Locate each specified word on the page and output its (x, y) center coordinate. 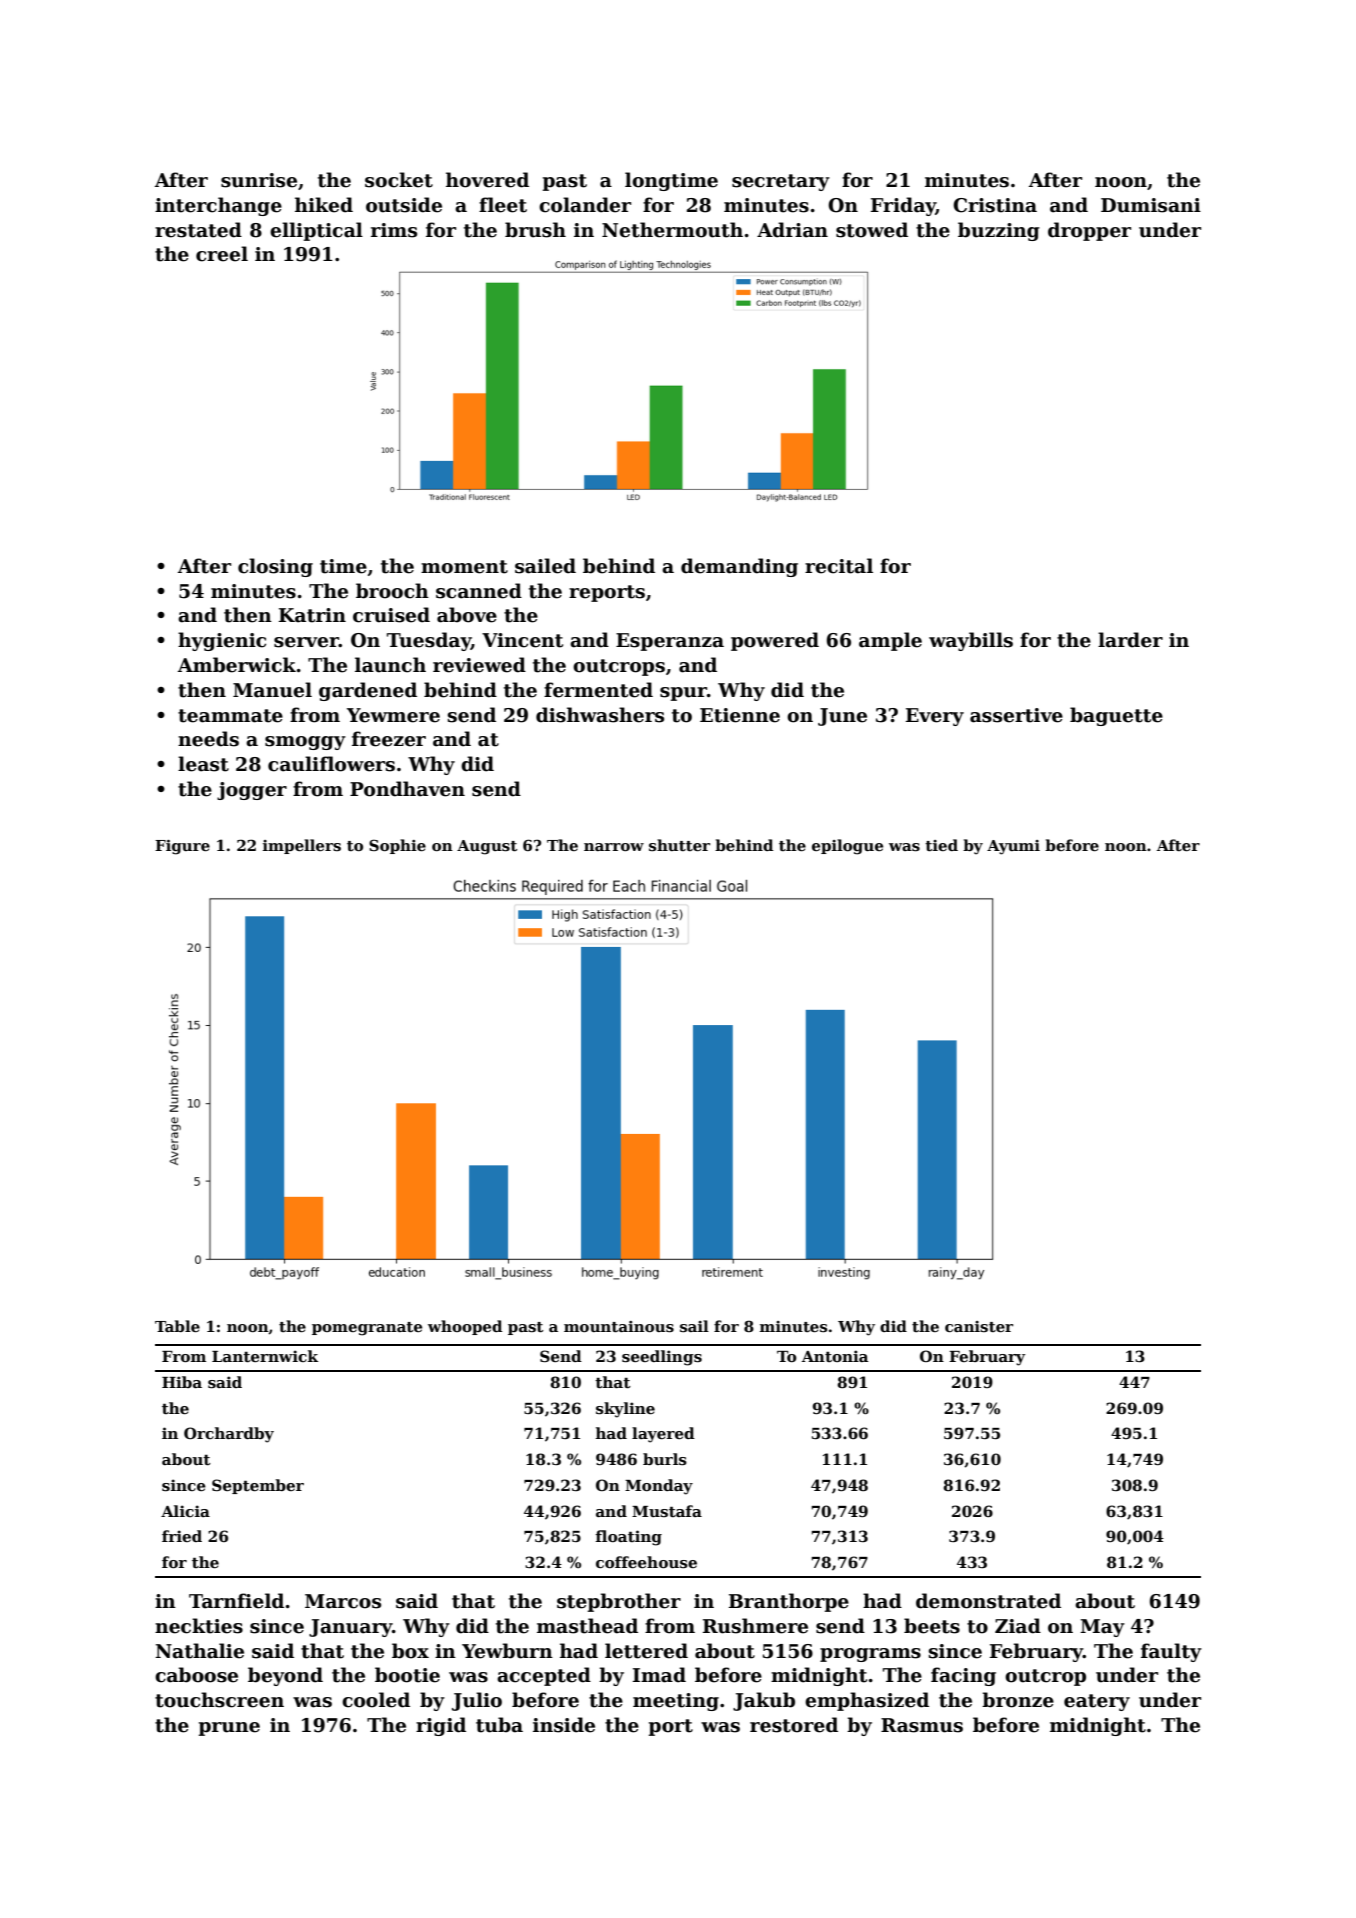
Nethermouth (672, 230)
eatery (1097, 1702)
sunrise (259, 180)
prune (229, 1729)
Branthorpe (789, 1602)
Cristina (995, 205)
